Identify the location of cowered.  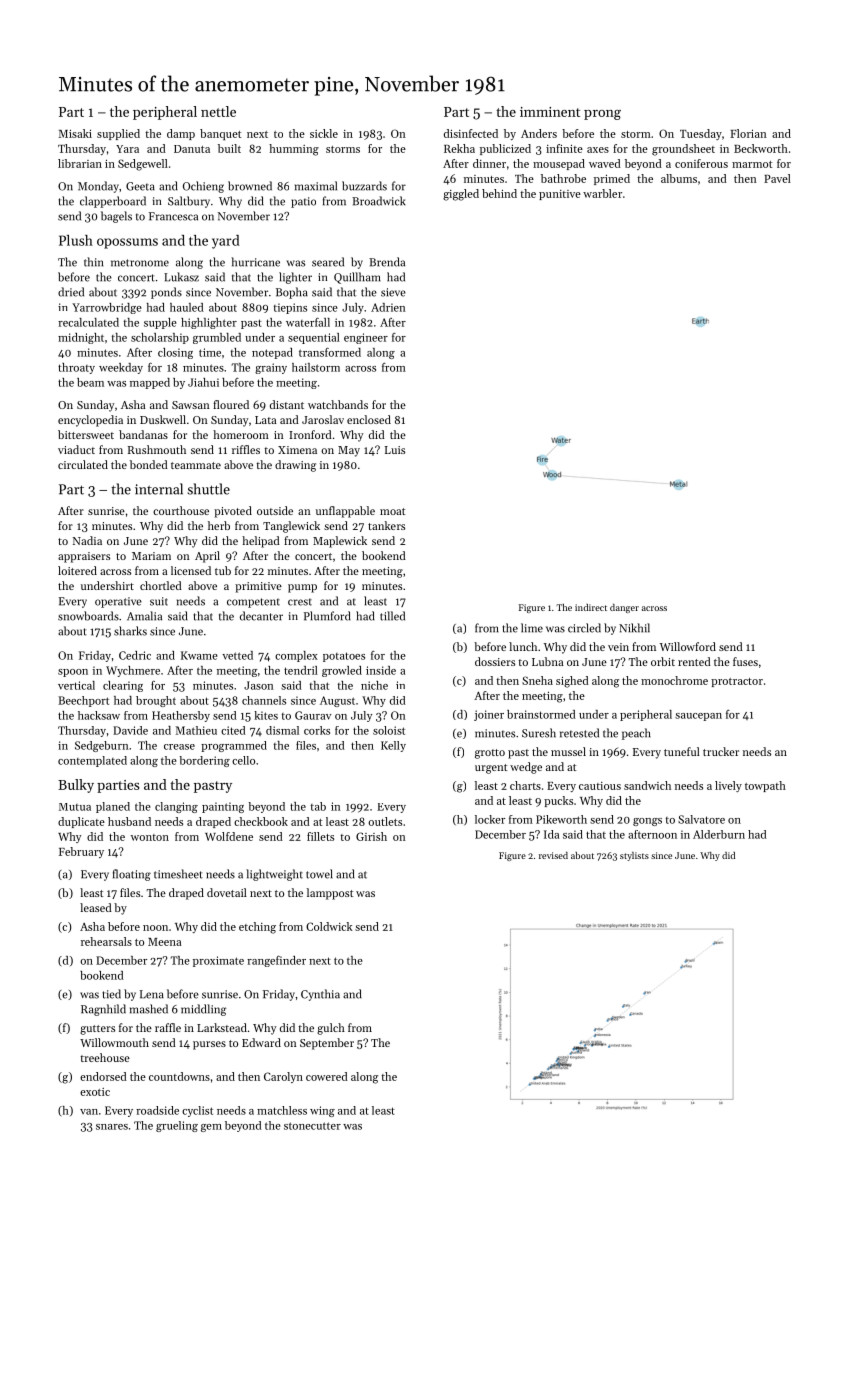
(327, 1076).
